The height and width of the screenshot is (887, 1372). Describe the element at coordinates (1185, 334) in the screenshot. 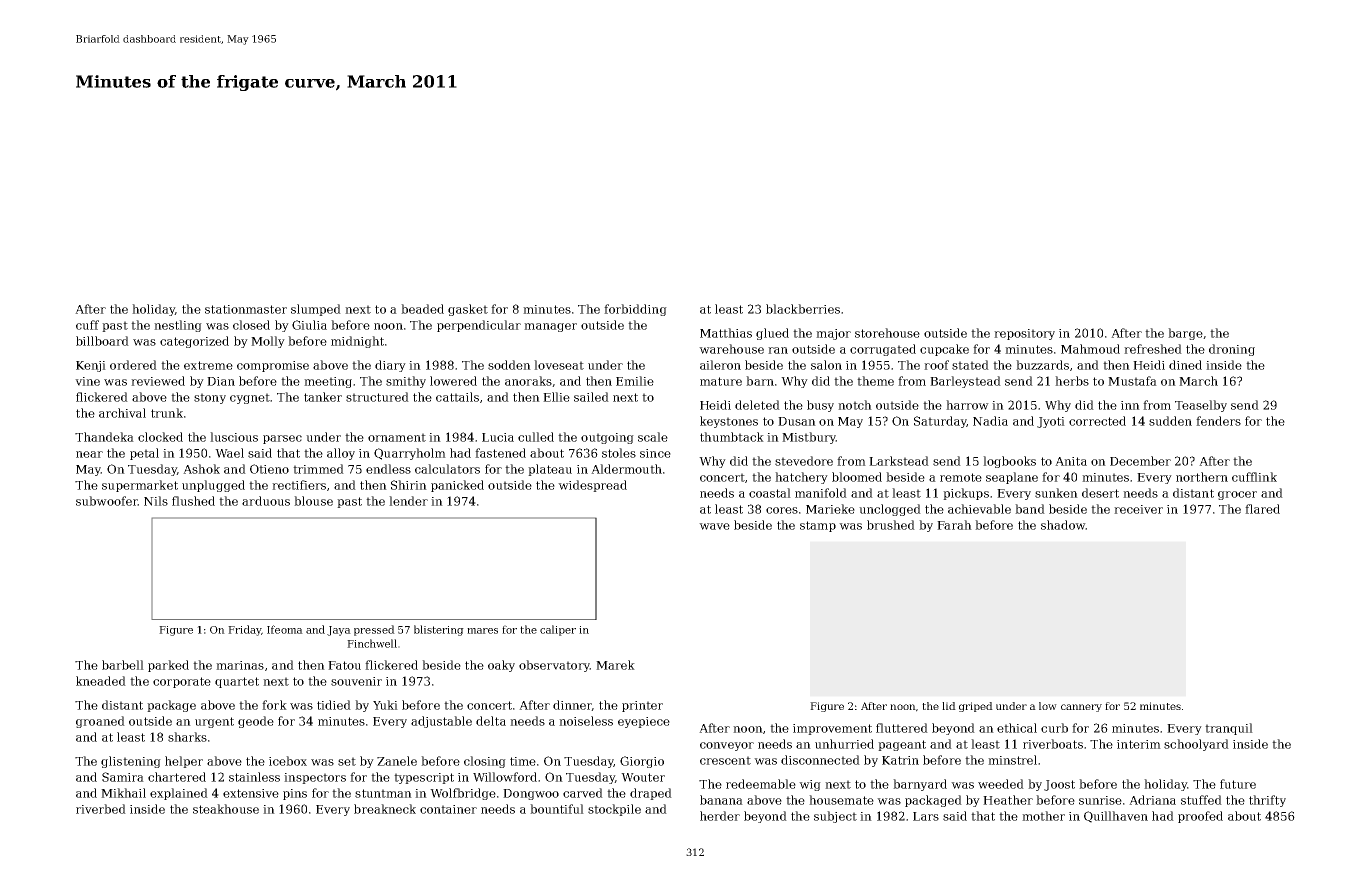

I see `barge` at that location.
